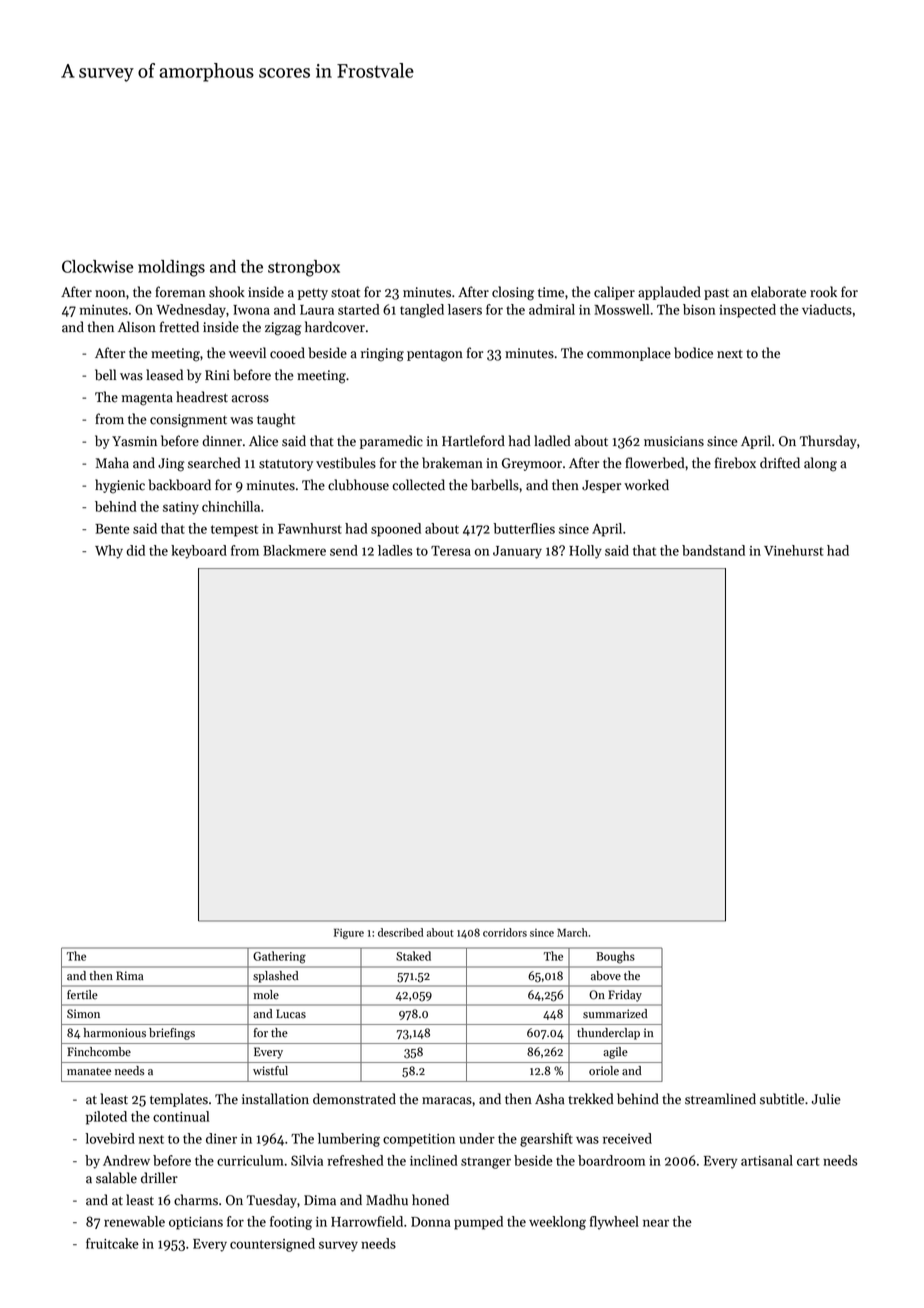 The width and height of the screenshot is (924, 1308). What do you see at coordinates (552, 441) in the screenshot?
I see `ladled` at bounding box center [552, 441].
